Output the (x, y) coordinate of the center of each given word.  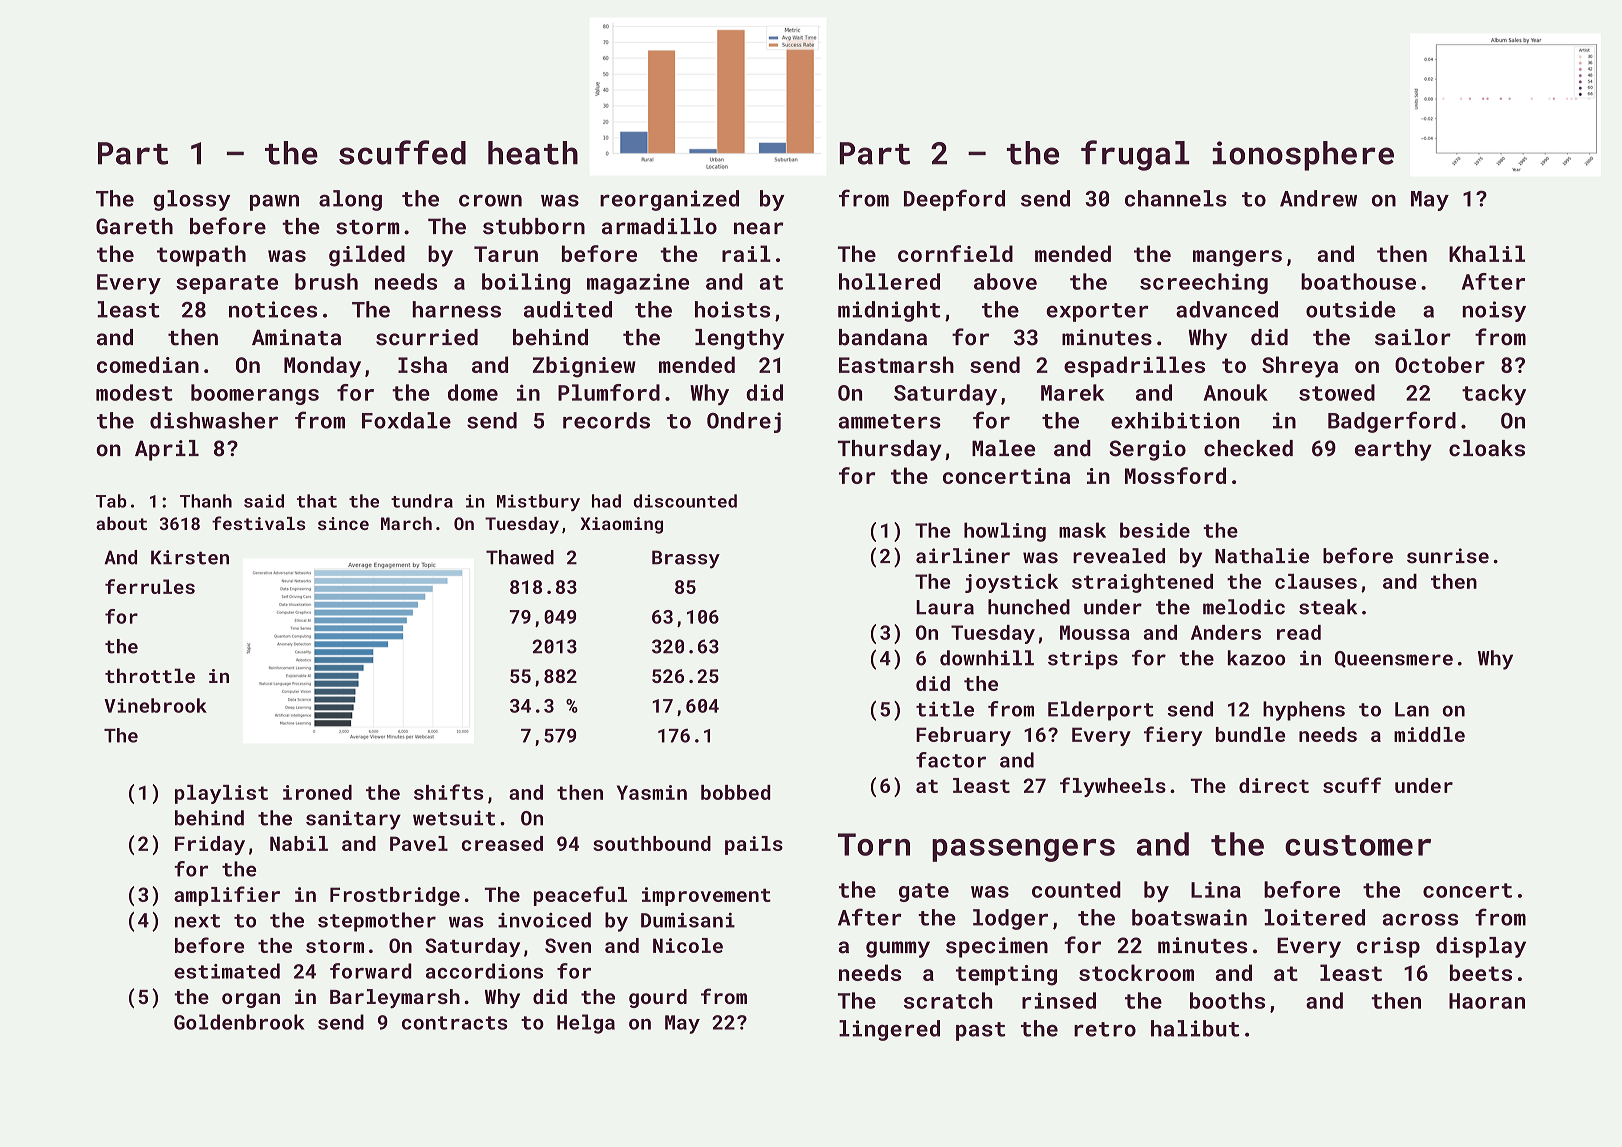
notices (273, 309)
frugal (1135, 155)
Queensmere (1394, 659)
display (1481, 947)
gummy (898, 949)
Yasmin (652, 792)
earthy (1393, 450)
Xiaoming (621, 525)
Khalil (1487, 253)
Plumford (609, 392)
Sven (568, 945)
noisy (1494, 311)
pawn (274, 202)
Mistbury (538, 502)
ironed (317, 792)
